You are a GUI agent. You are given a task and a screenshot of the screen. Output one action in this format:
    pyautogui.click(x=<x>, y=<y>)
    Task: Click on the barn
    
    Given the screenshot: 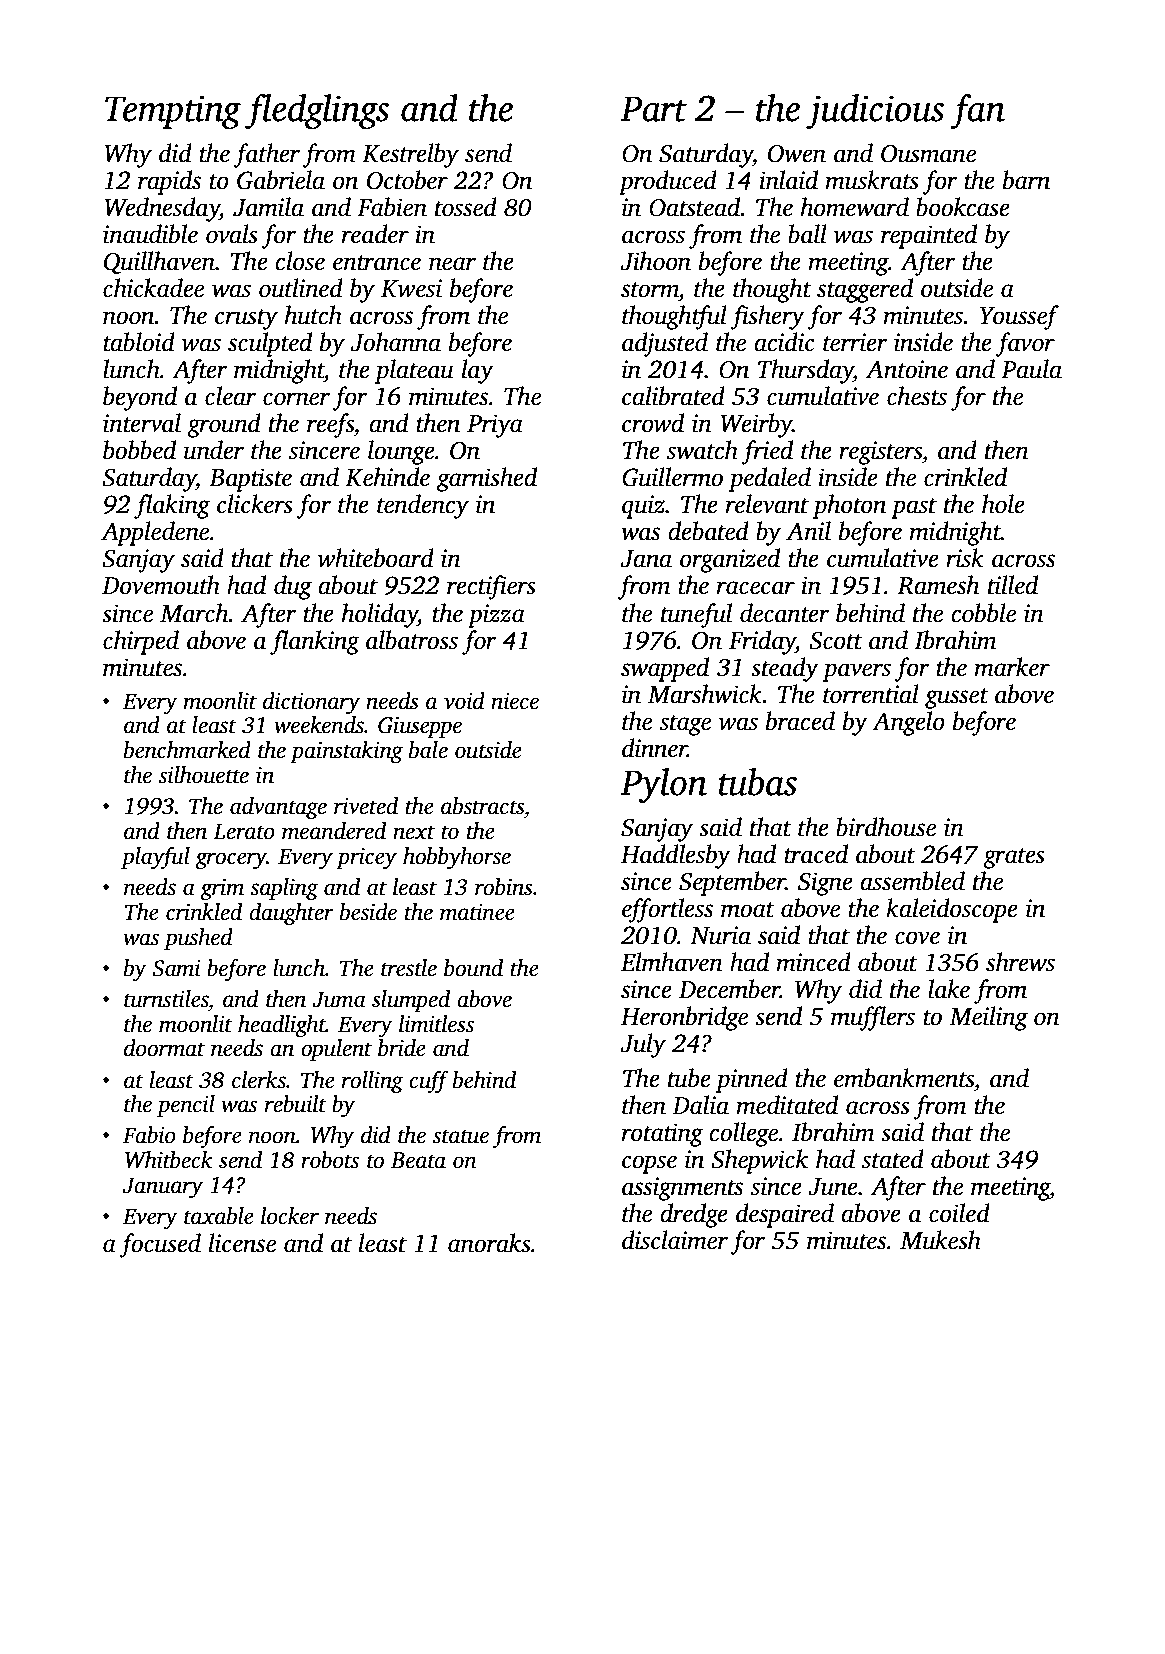 What is the action you would take?
    pyautogui.click(x=1026, y=180)
